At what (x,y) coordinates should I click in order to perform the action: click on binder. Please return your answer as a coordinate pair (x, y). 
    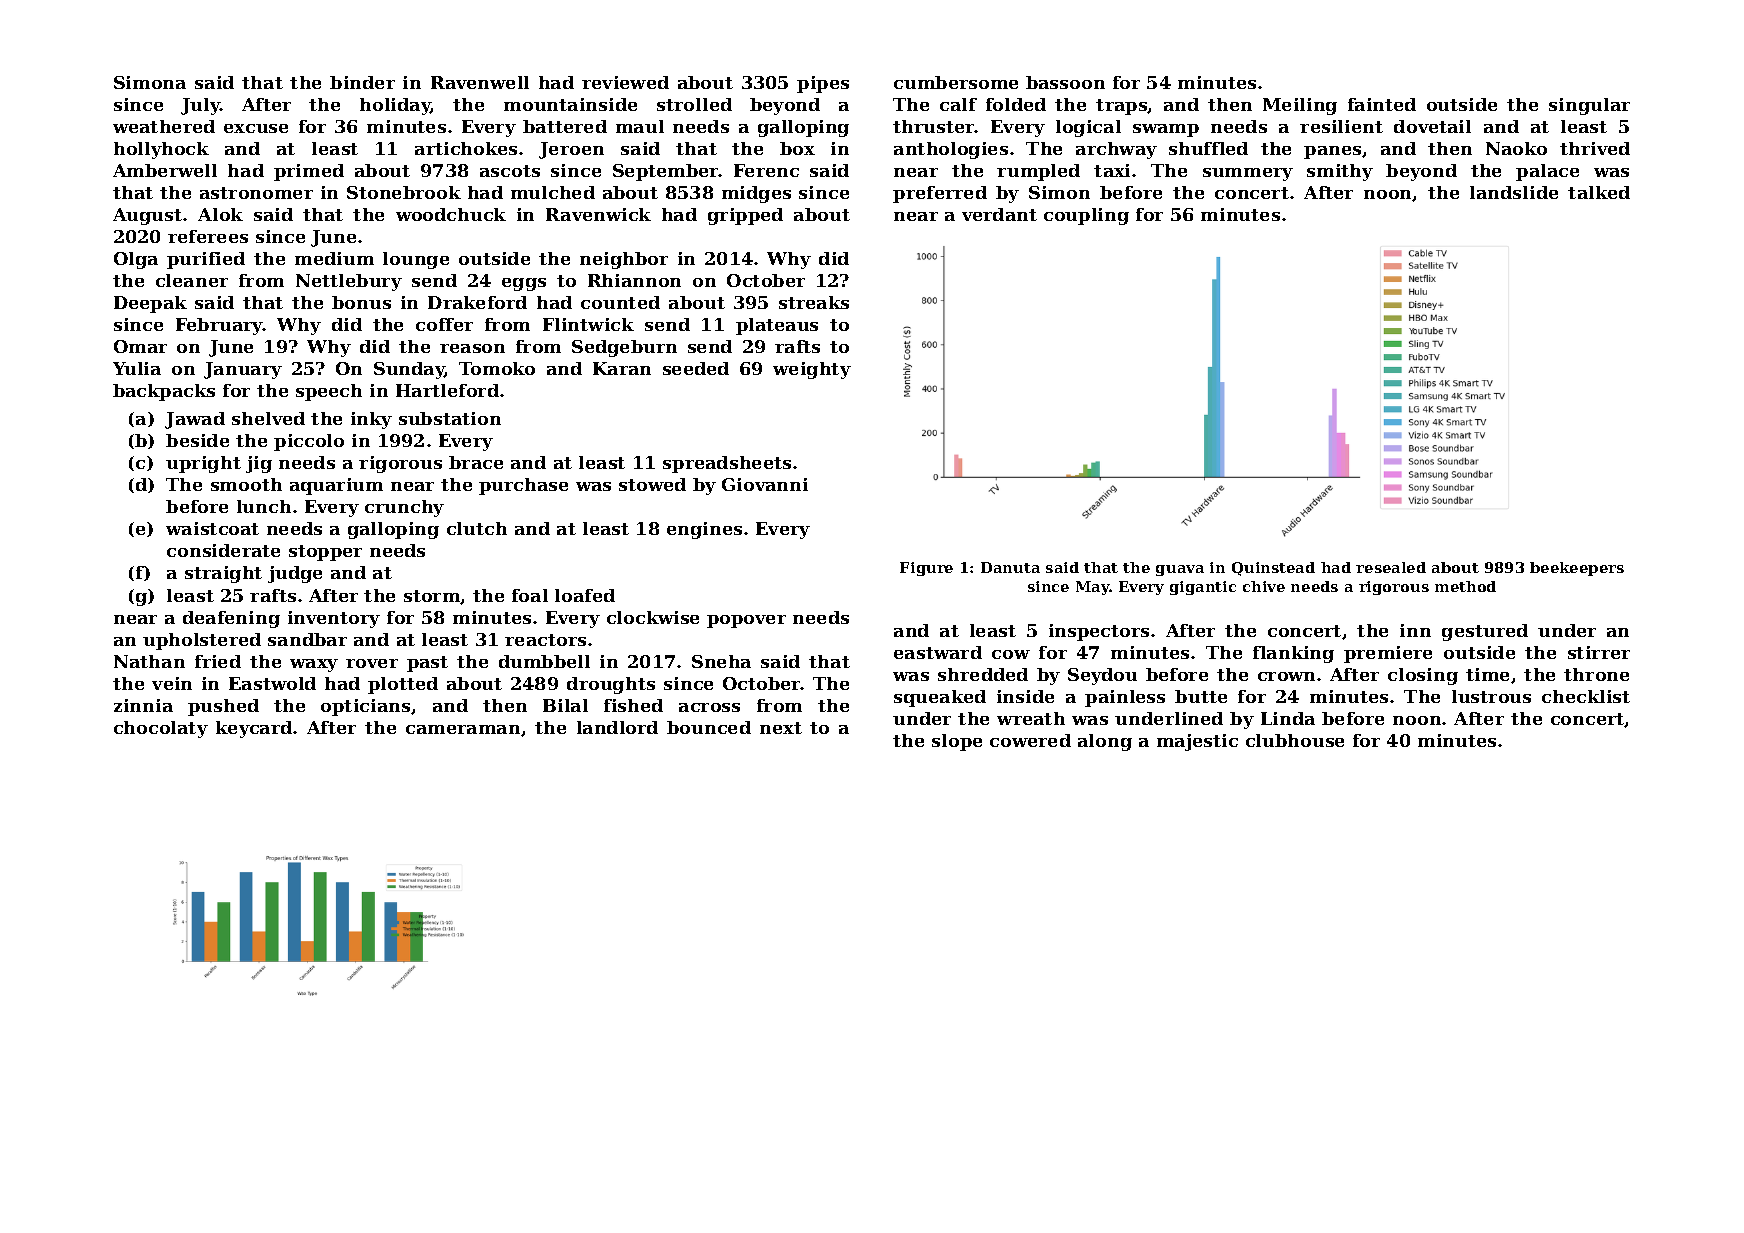
    Looking at the image, I should click on (362, 82).
